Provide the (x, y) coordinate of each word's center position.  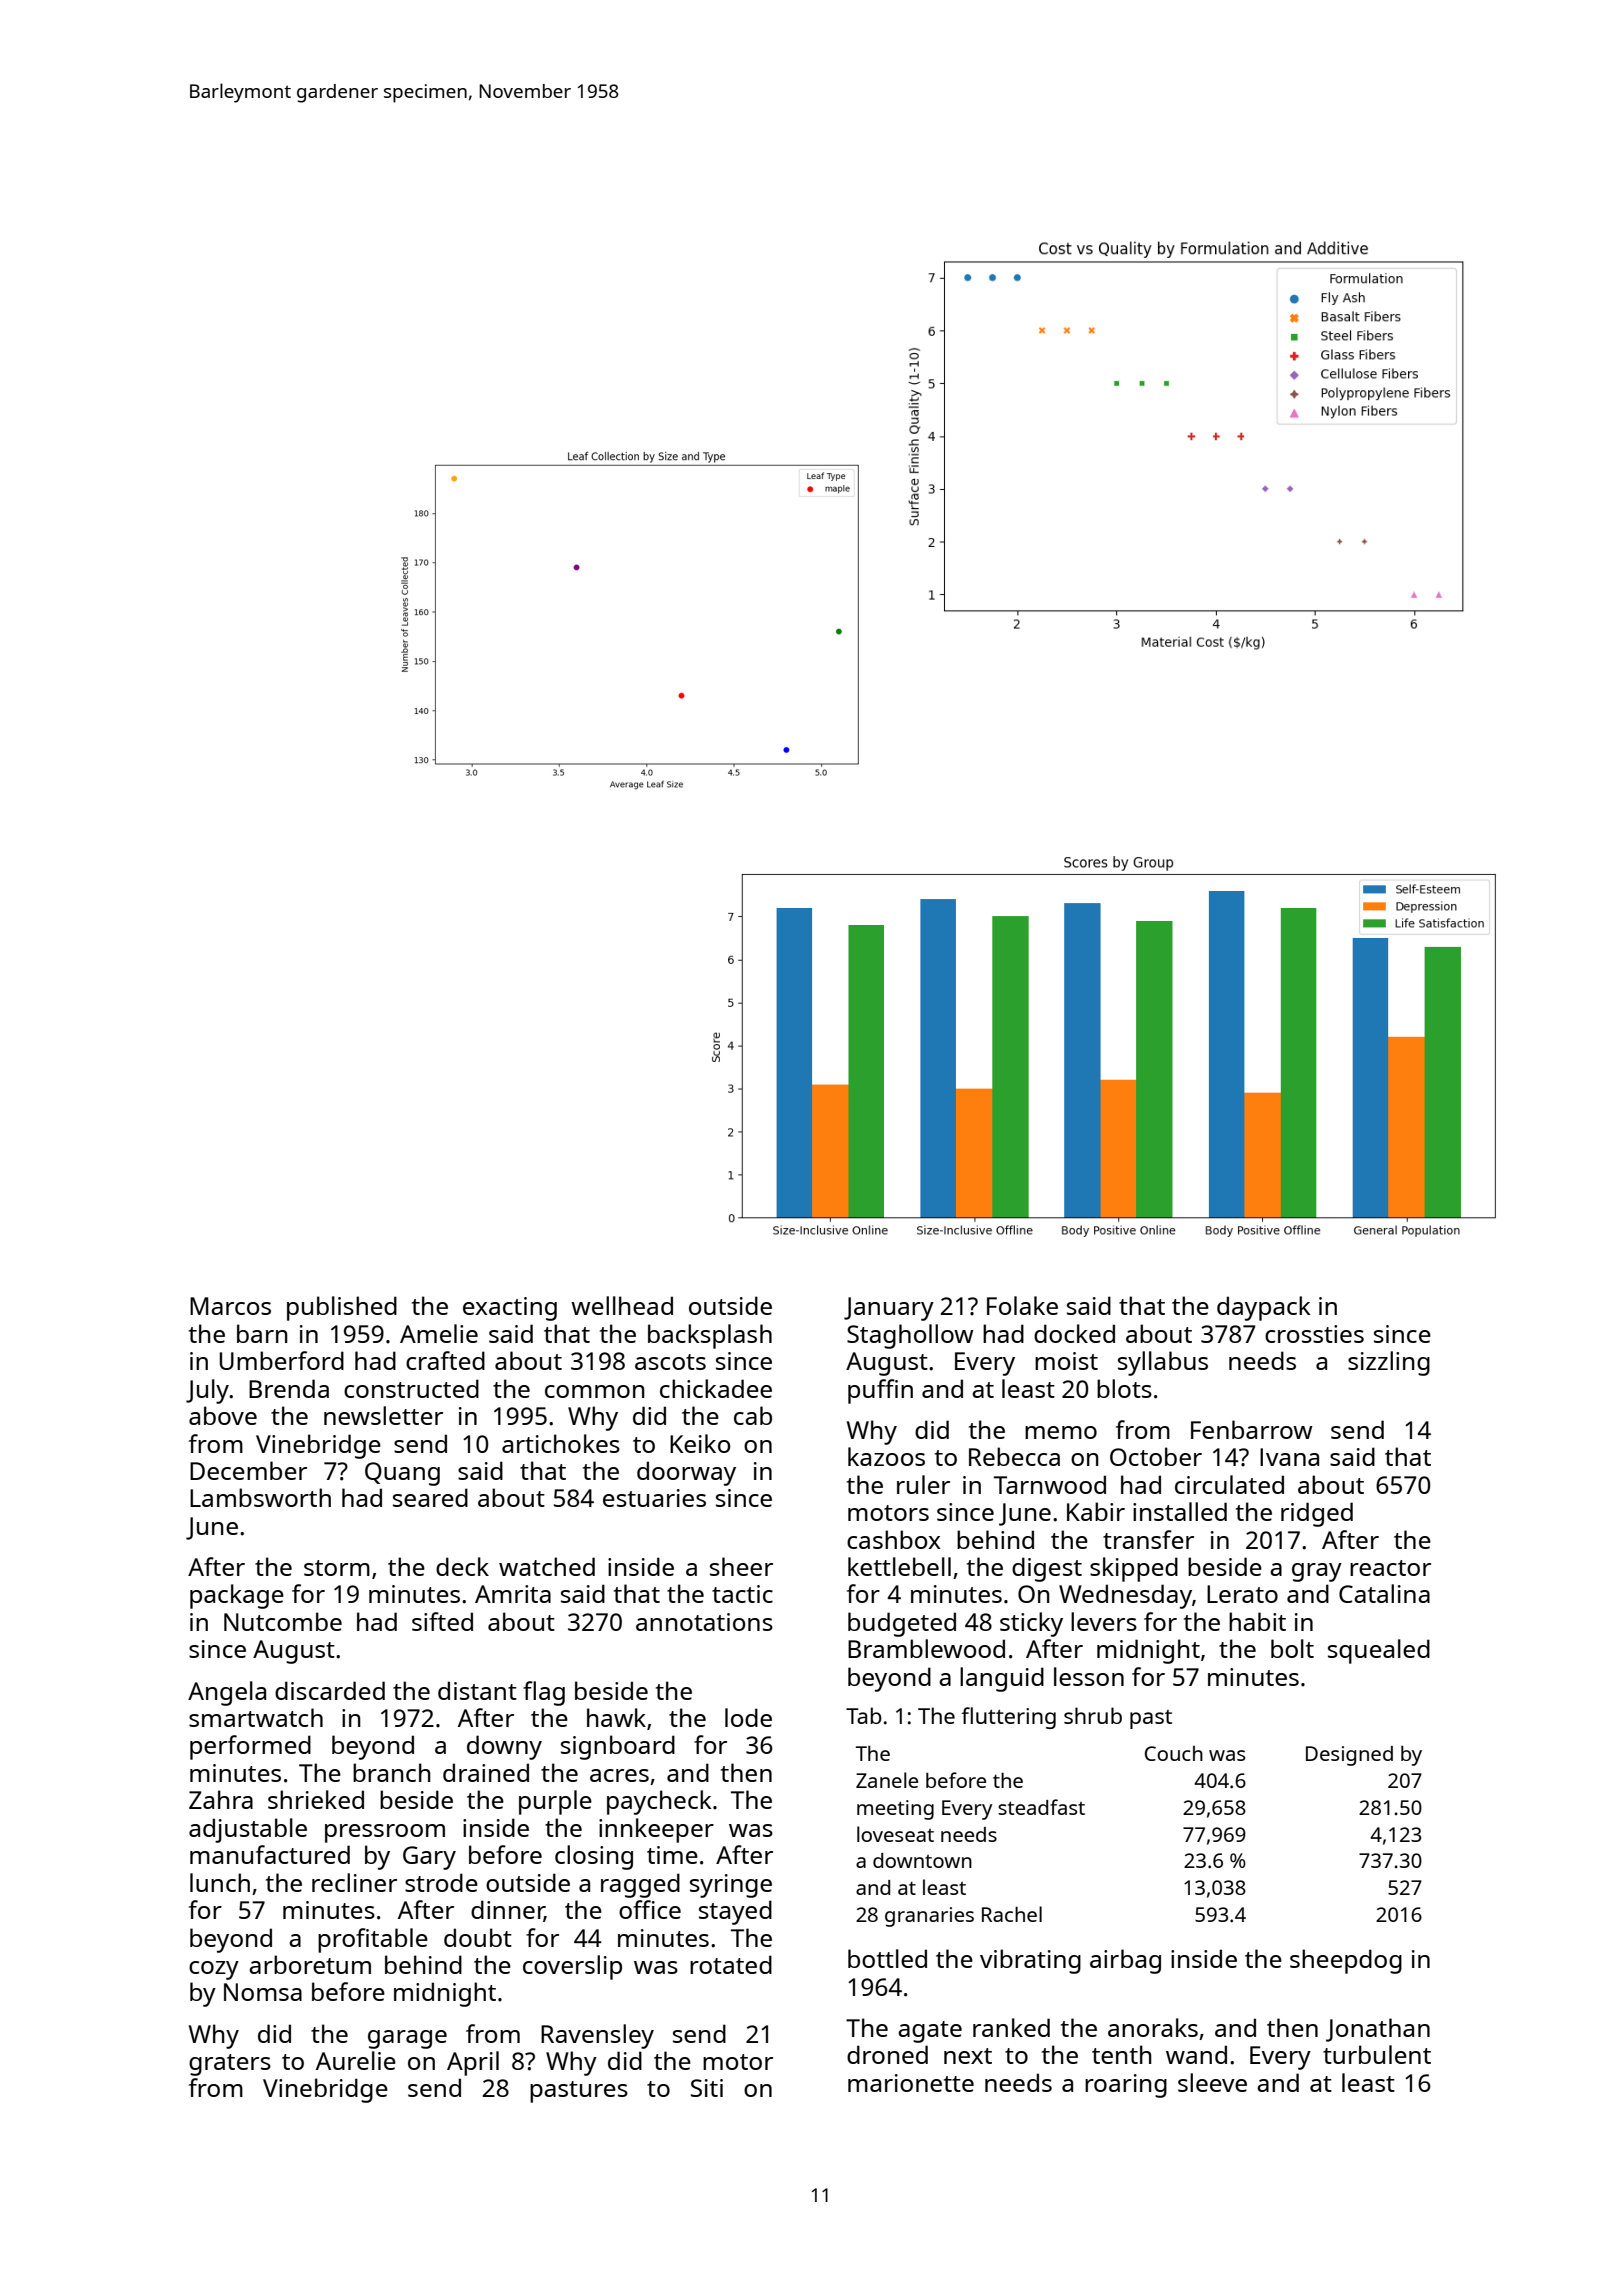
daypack (1264, 1308)
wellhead (622, 1305)
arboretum (310, 1964)
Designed (1349, 1756)
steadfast (1041, 1807)
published (342, 1308)
